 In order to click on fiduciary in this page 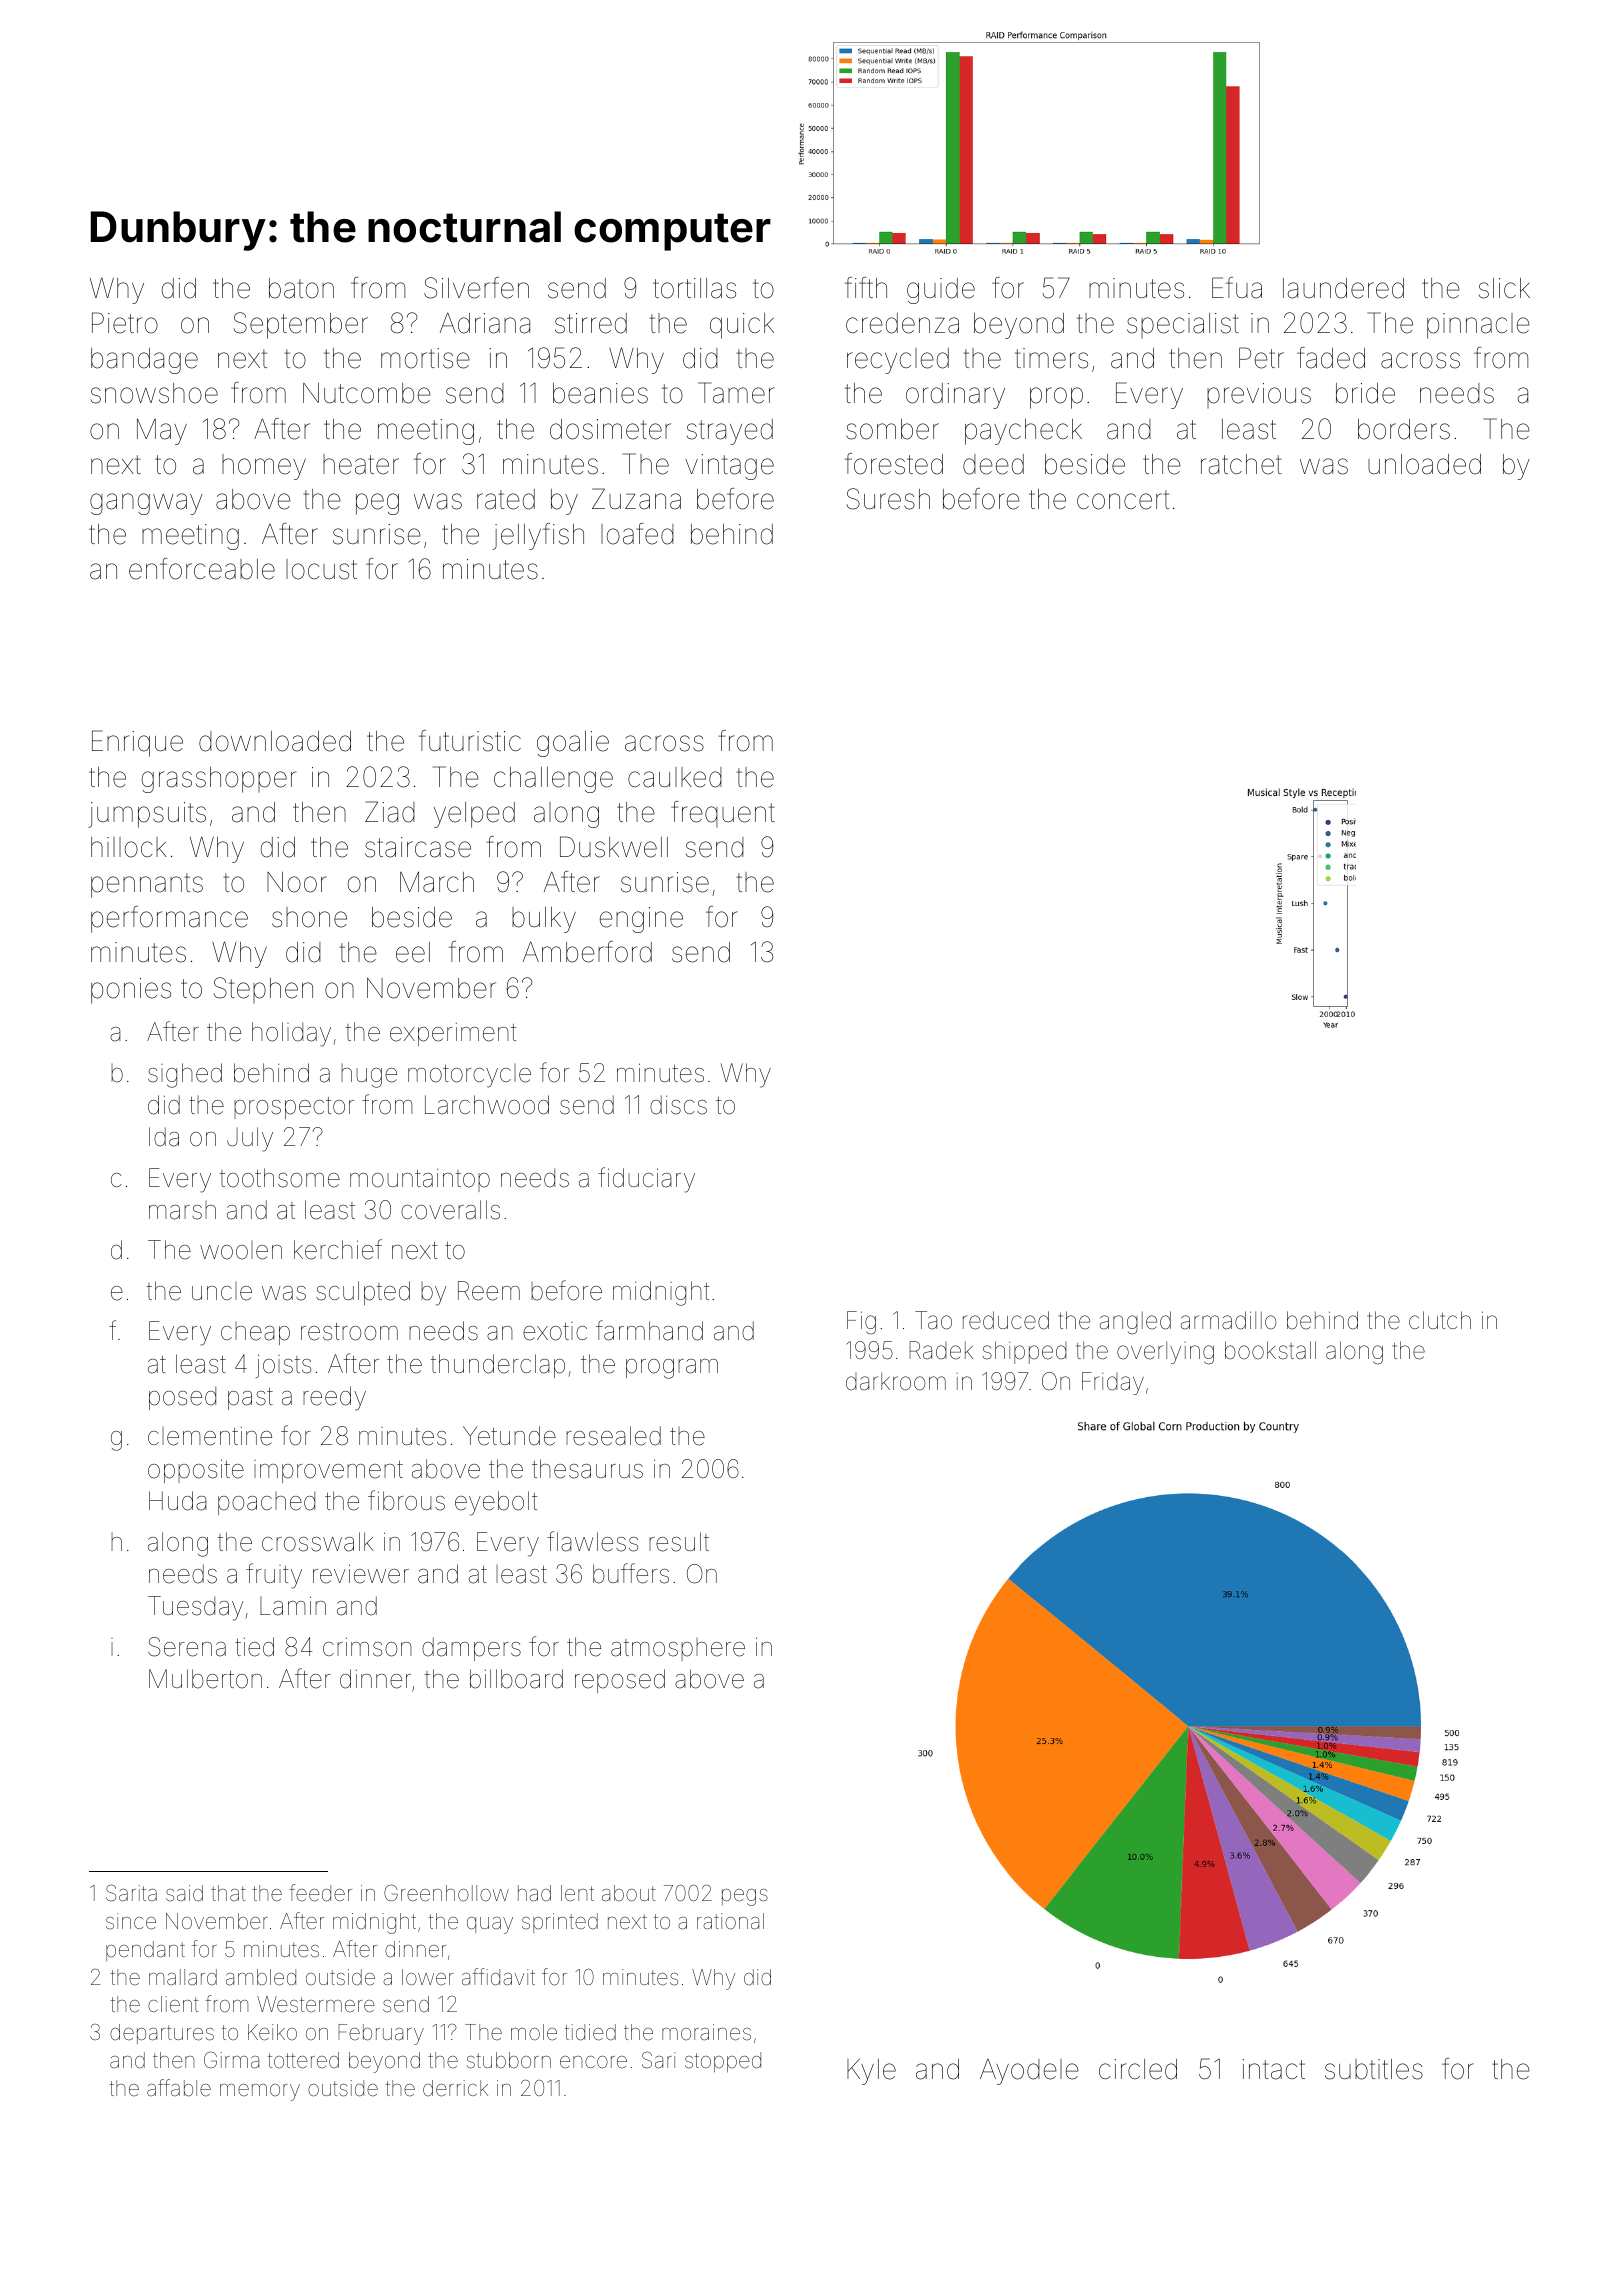, I will do `click(646, 1180)`.
